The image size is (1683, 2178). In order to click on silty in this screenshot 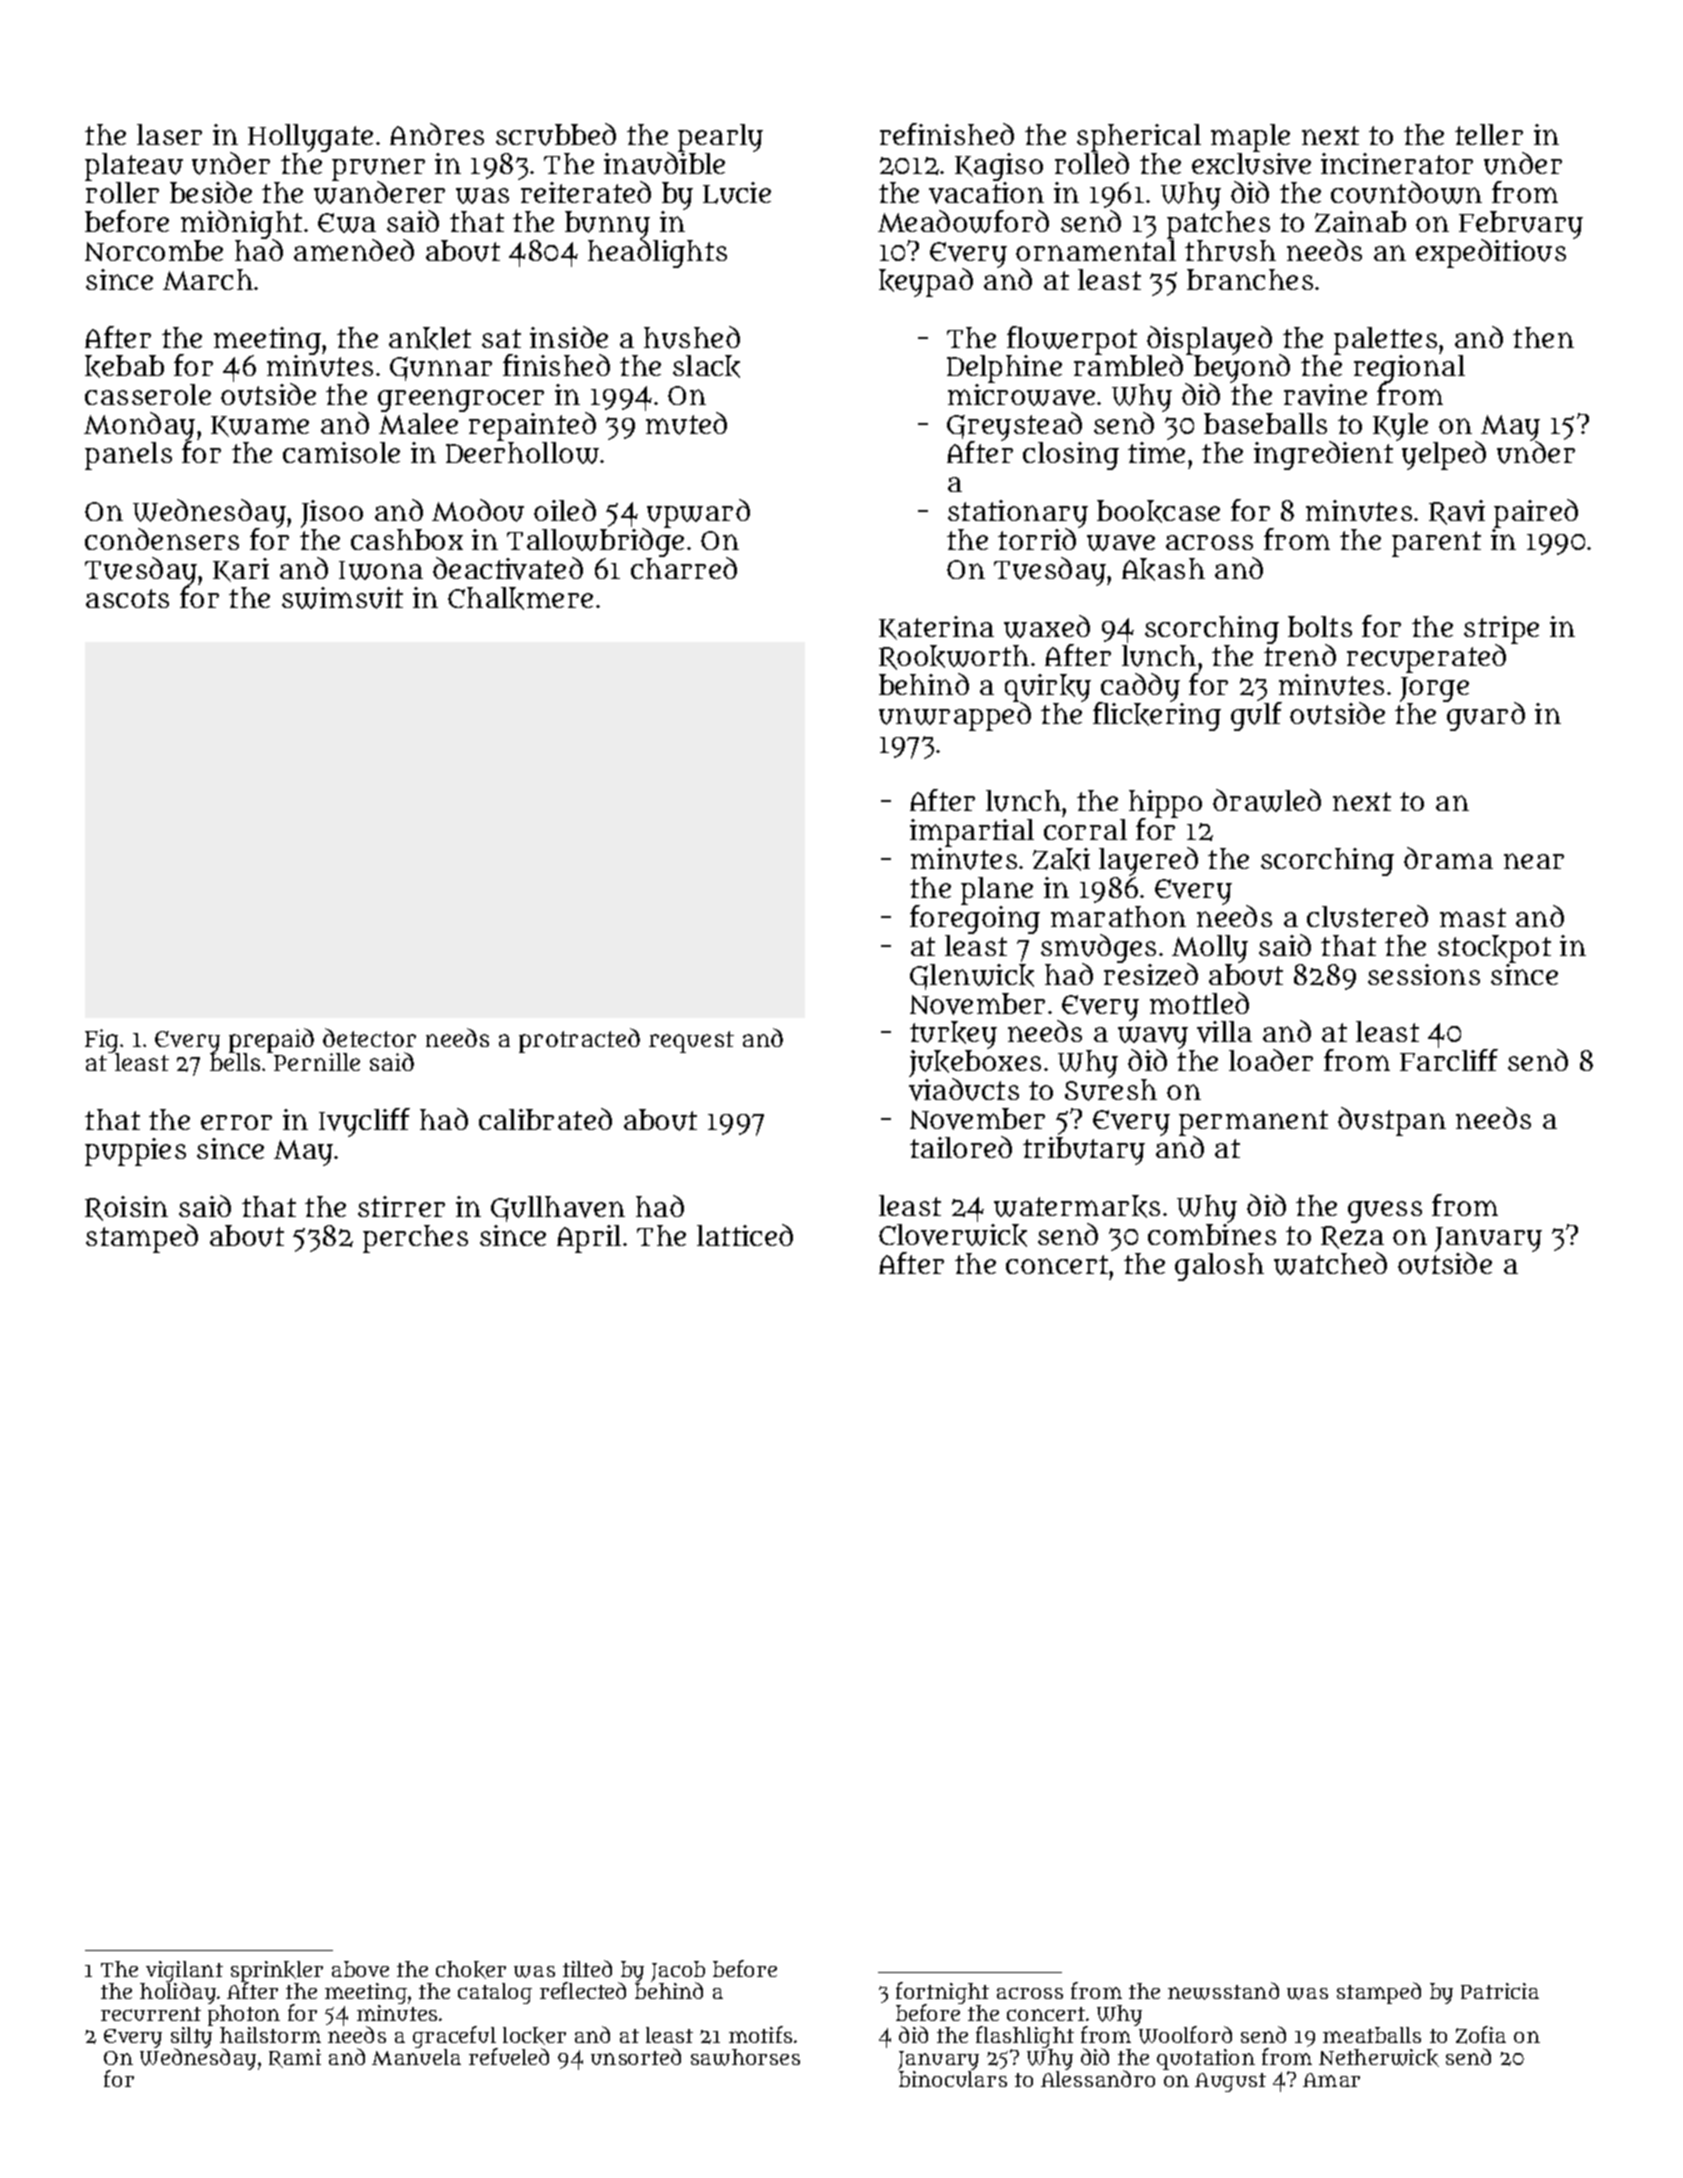, I will do `click(191, 2038)`.
